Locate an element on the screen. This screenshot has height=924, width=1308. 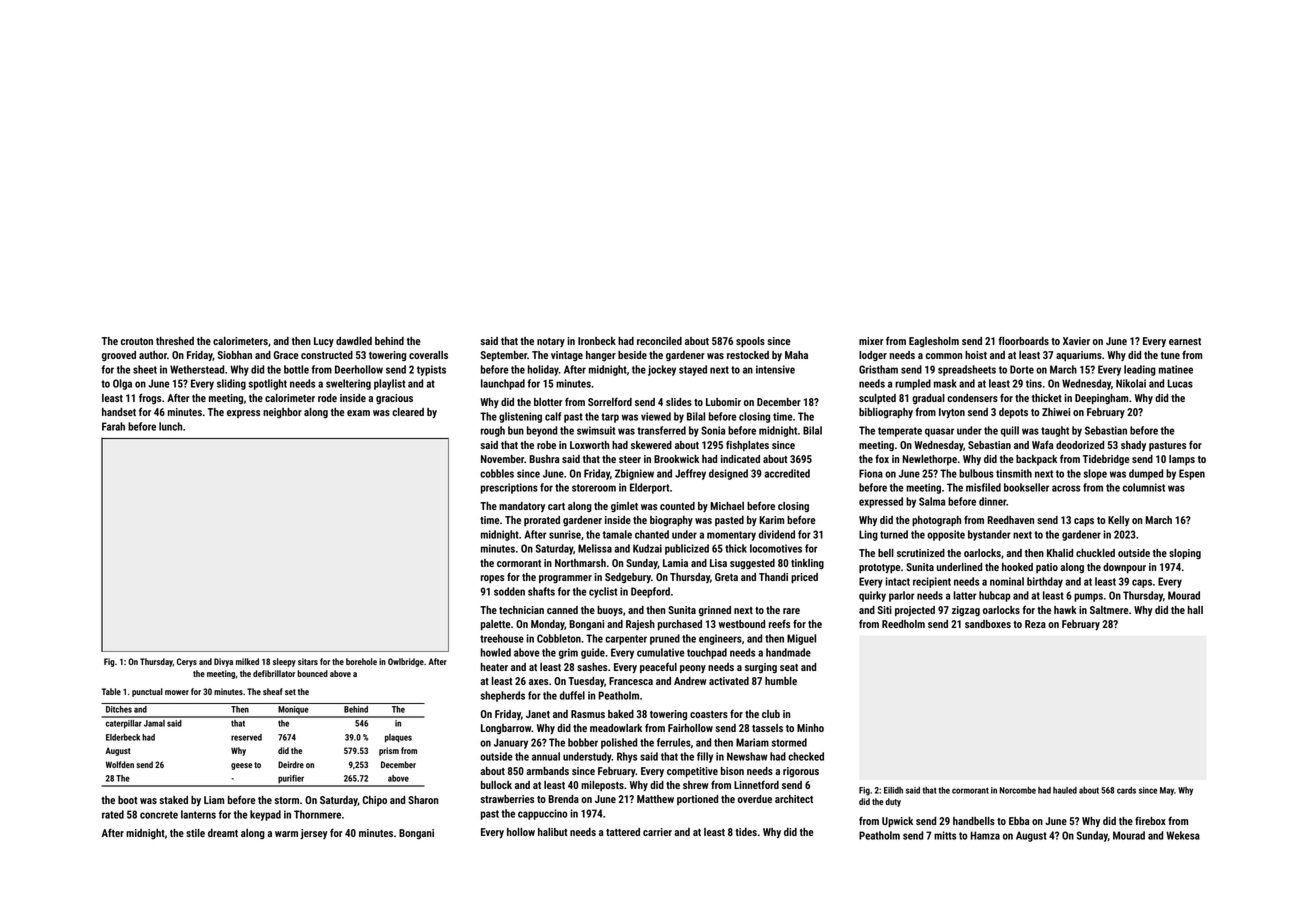
frogs is located at coordinates (150, 398).
